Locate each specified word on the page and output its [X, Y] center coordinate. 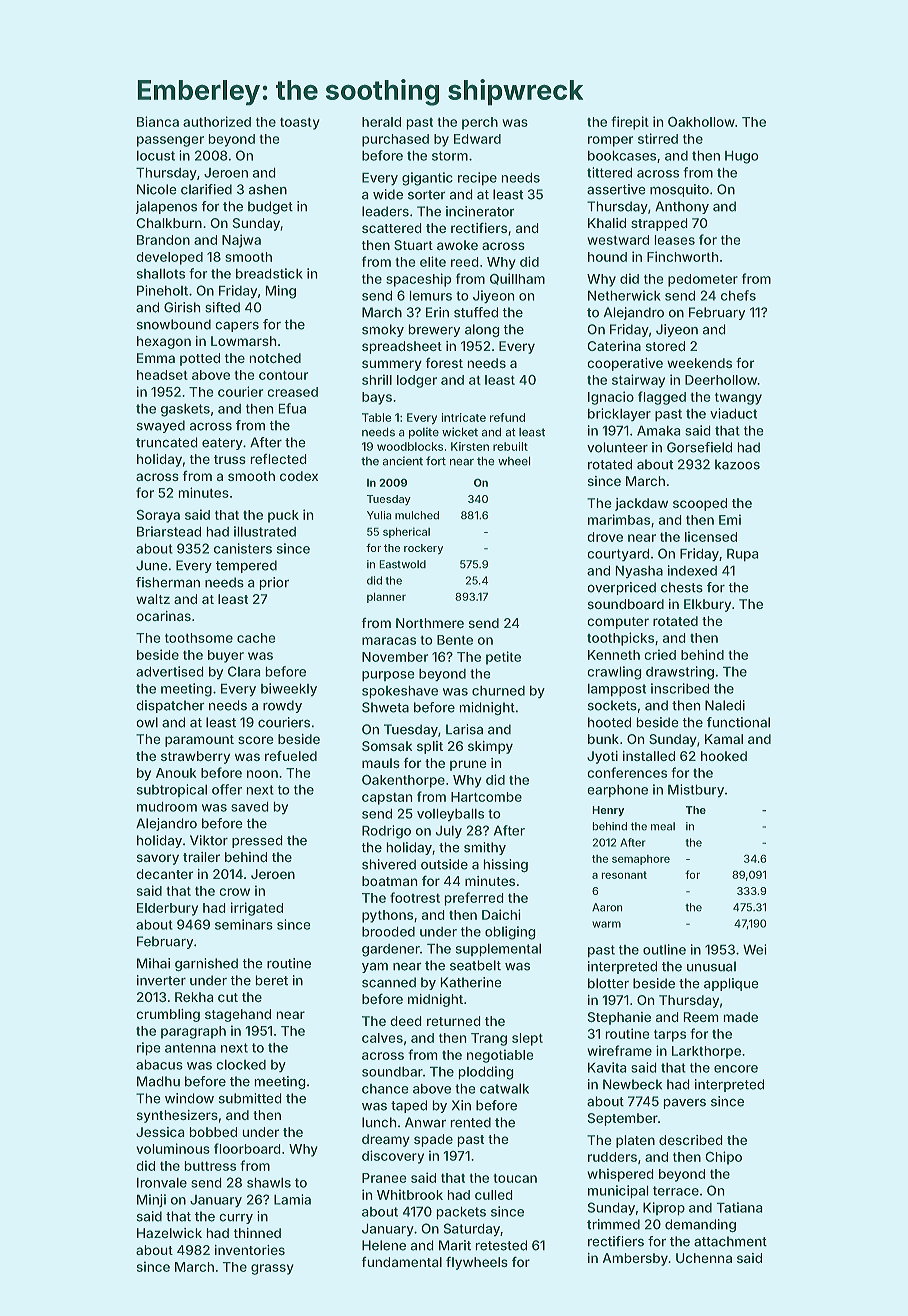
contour [283, 375]
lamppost [617, 690]
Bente [455, 640]
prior [274, 583]
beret [272, 980]
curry [236, 1219]
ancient [403, 461]
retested [501, 1245]
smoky [383, 330]
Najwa [241, 241]
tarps [670, 1036]
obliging [510, 933]
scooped [700, 504]
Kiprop [664, 1208]
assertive [616, 189]
